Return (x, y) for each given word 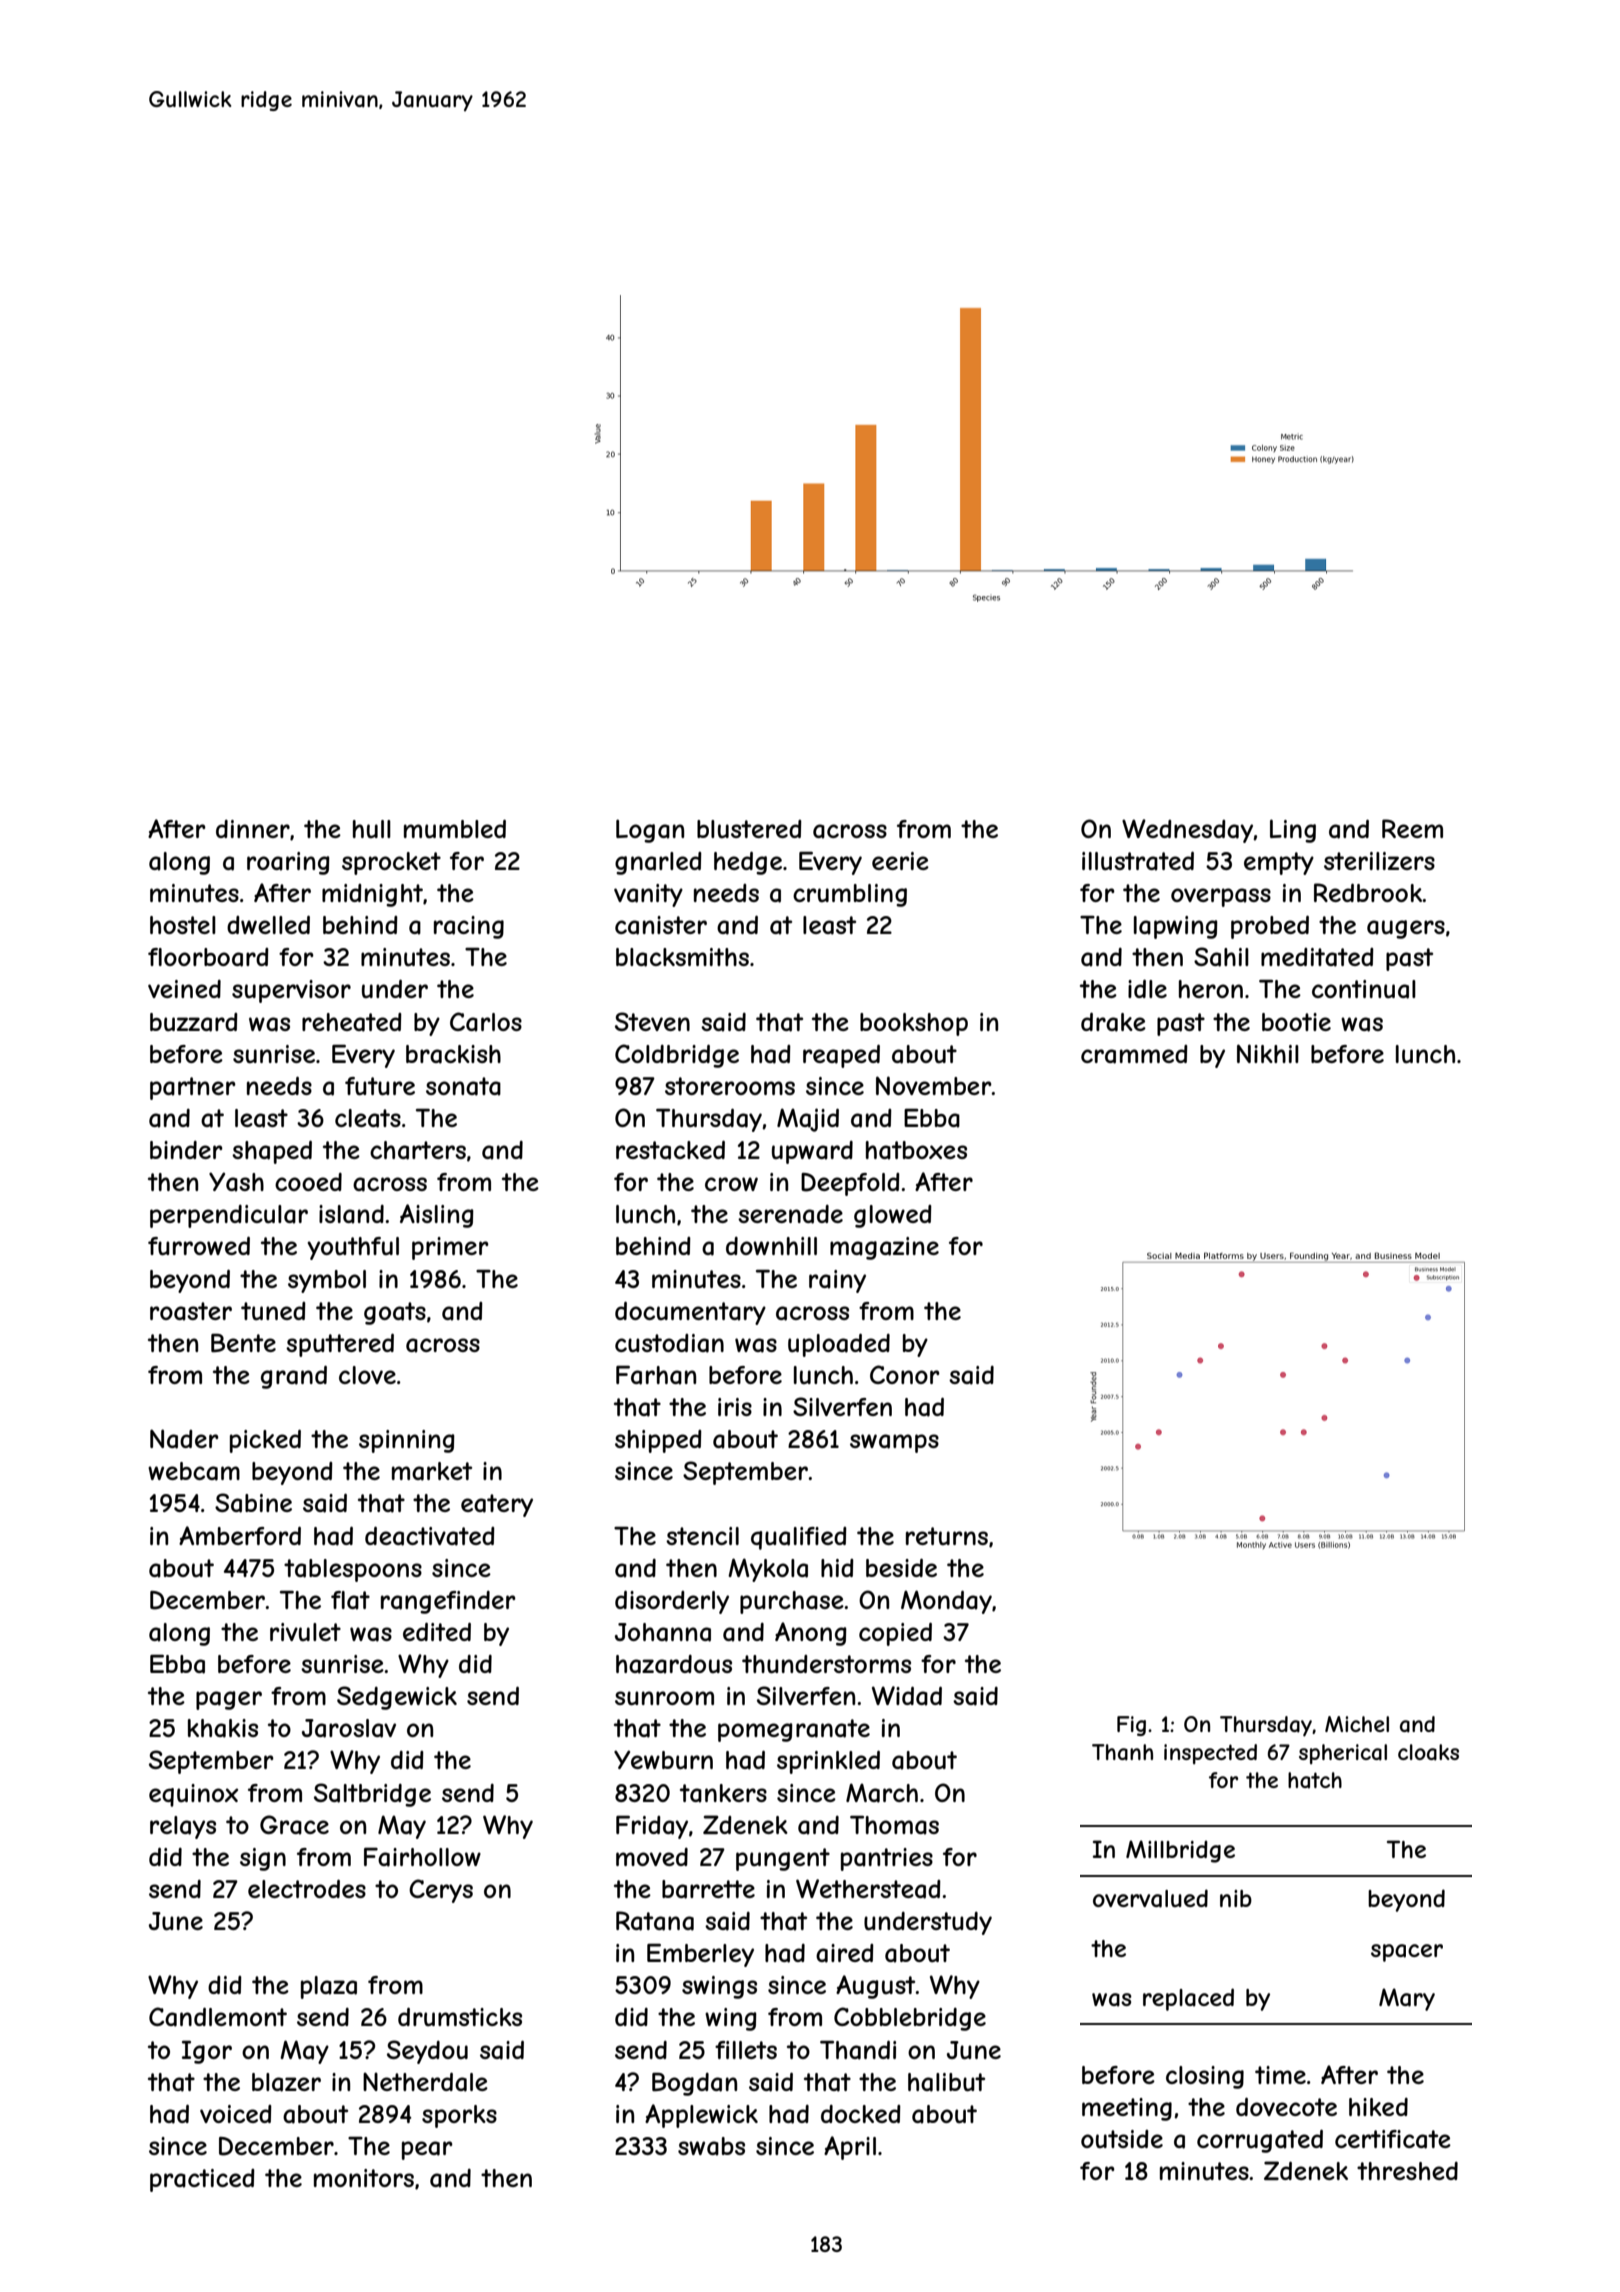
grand (294, 1377)
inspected (1210, 1754)
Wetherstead (868, 1889)
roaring (288, 863)
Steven (652, 1021)
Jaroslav (349, 1728)
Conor (905, 1374)
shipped (658, 1441)
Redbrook (1368, 892)
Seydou (427, 2052)
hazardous (674, 1664)
